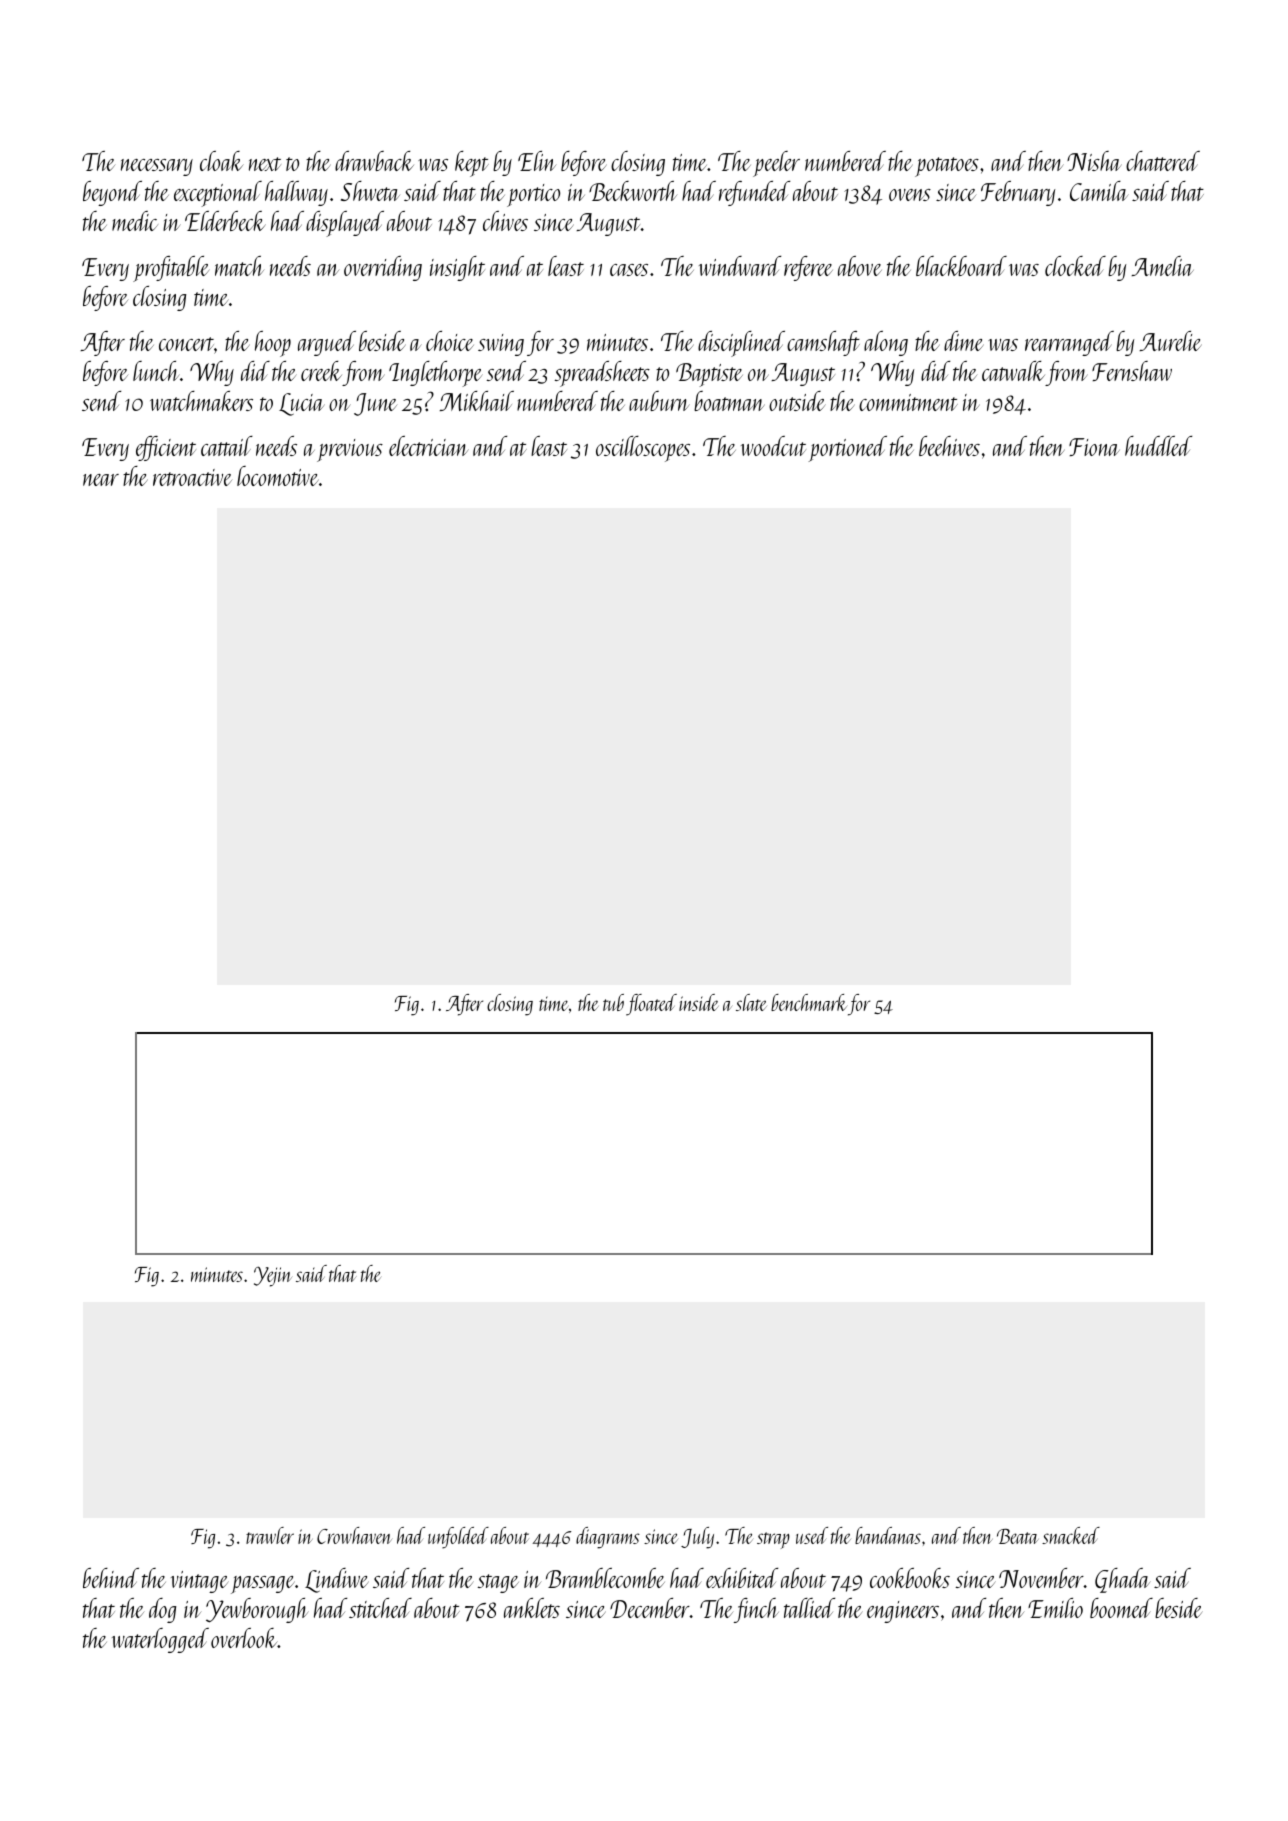 The height and width of the screenshot is (1821, 1288). I want to click on beehives, so click(949, 446).
